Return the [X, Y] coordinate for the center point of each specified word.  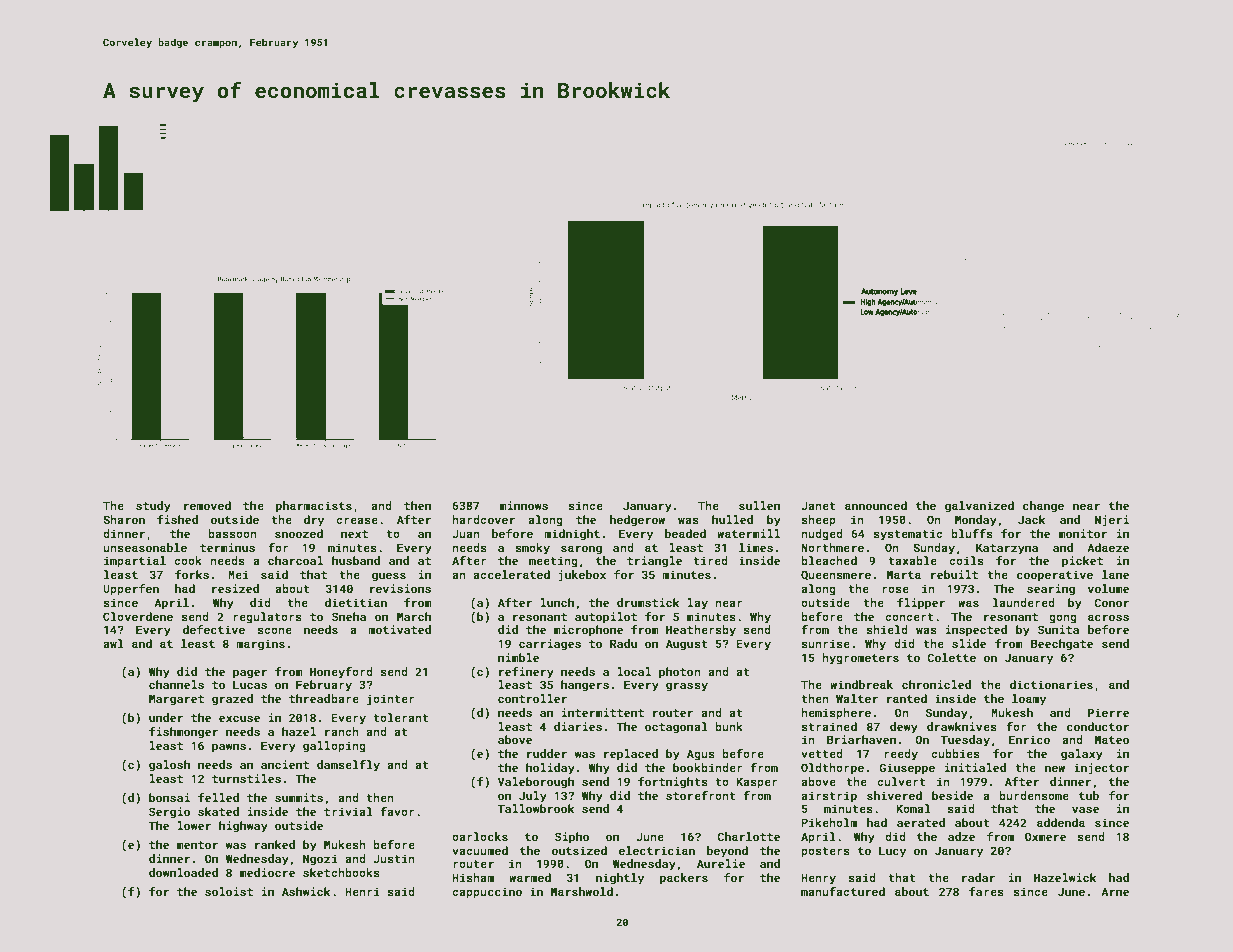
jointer [391, 700]
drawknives [962, 726]
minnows [524, 505]
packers [684, 879]
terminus [227, 547]
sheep [818, 521]
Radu [623, 643]
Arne [1115, 891]
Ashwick [306, 891]
